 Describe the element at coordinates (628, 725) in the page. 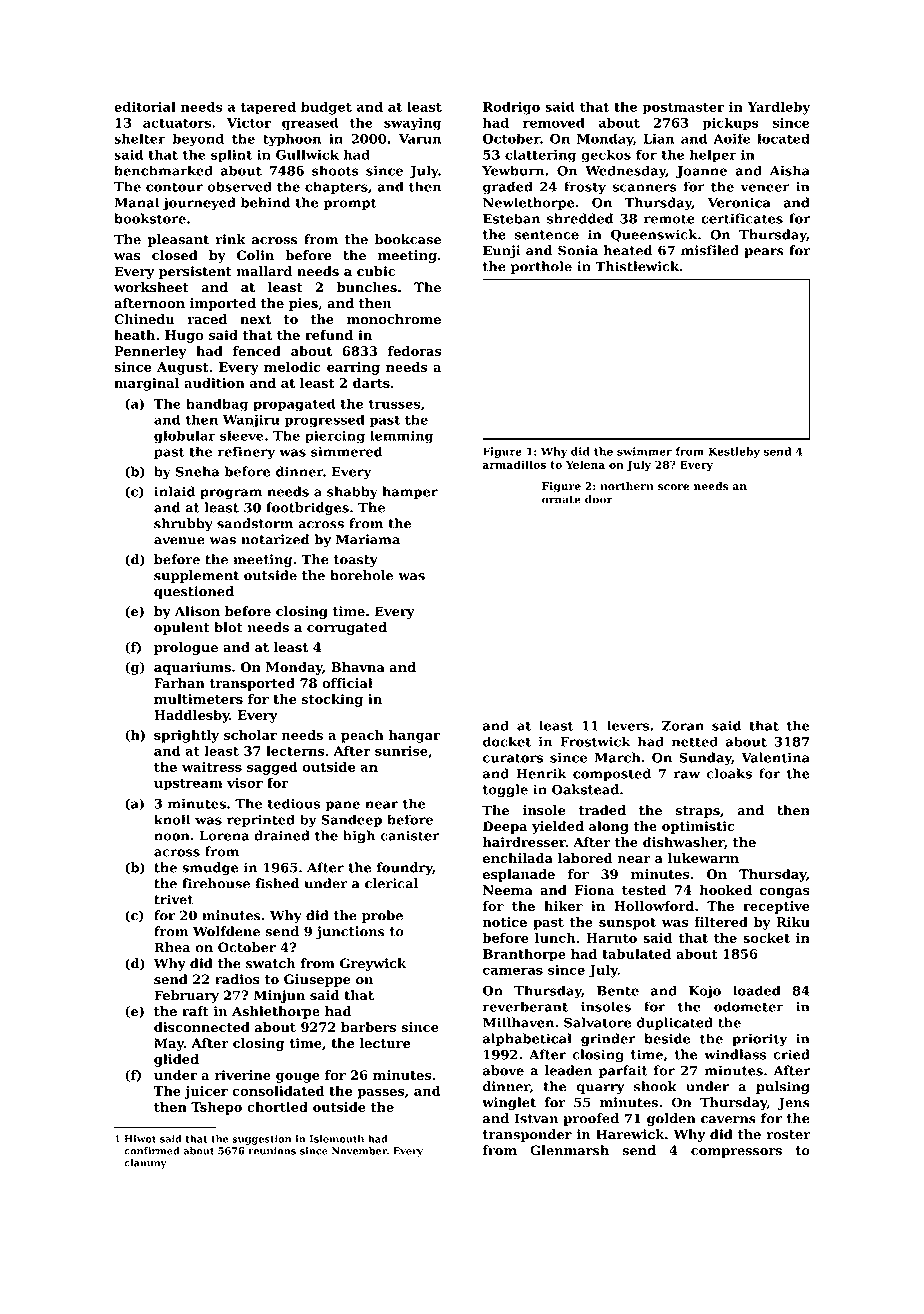

I see `levers` at that location.
